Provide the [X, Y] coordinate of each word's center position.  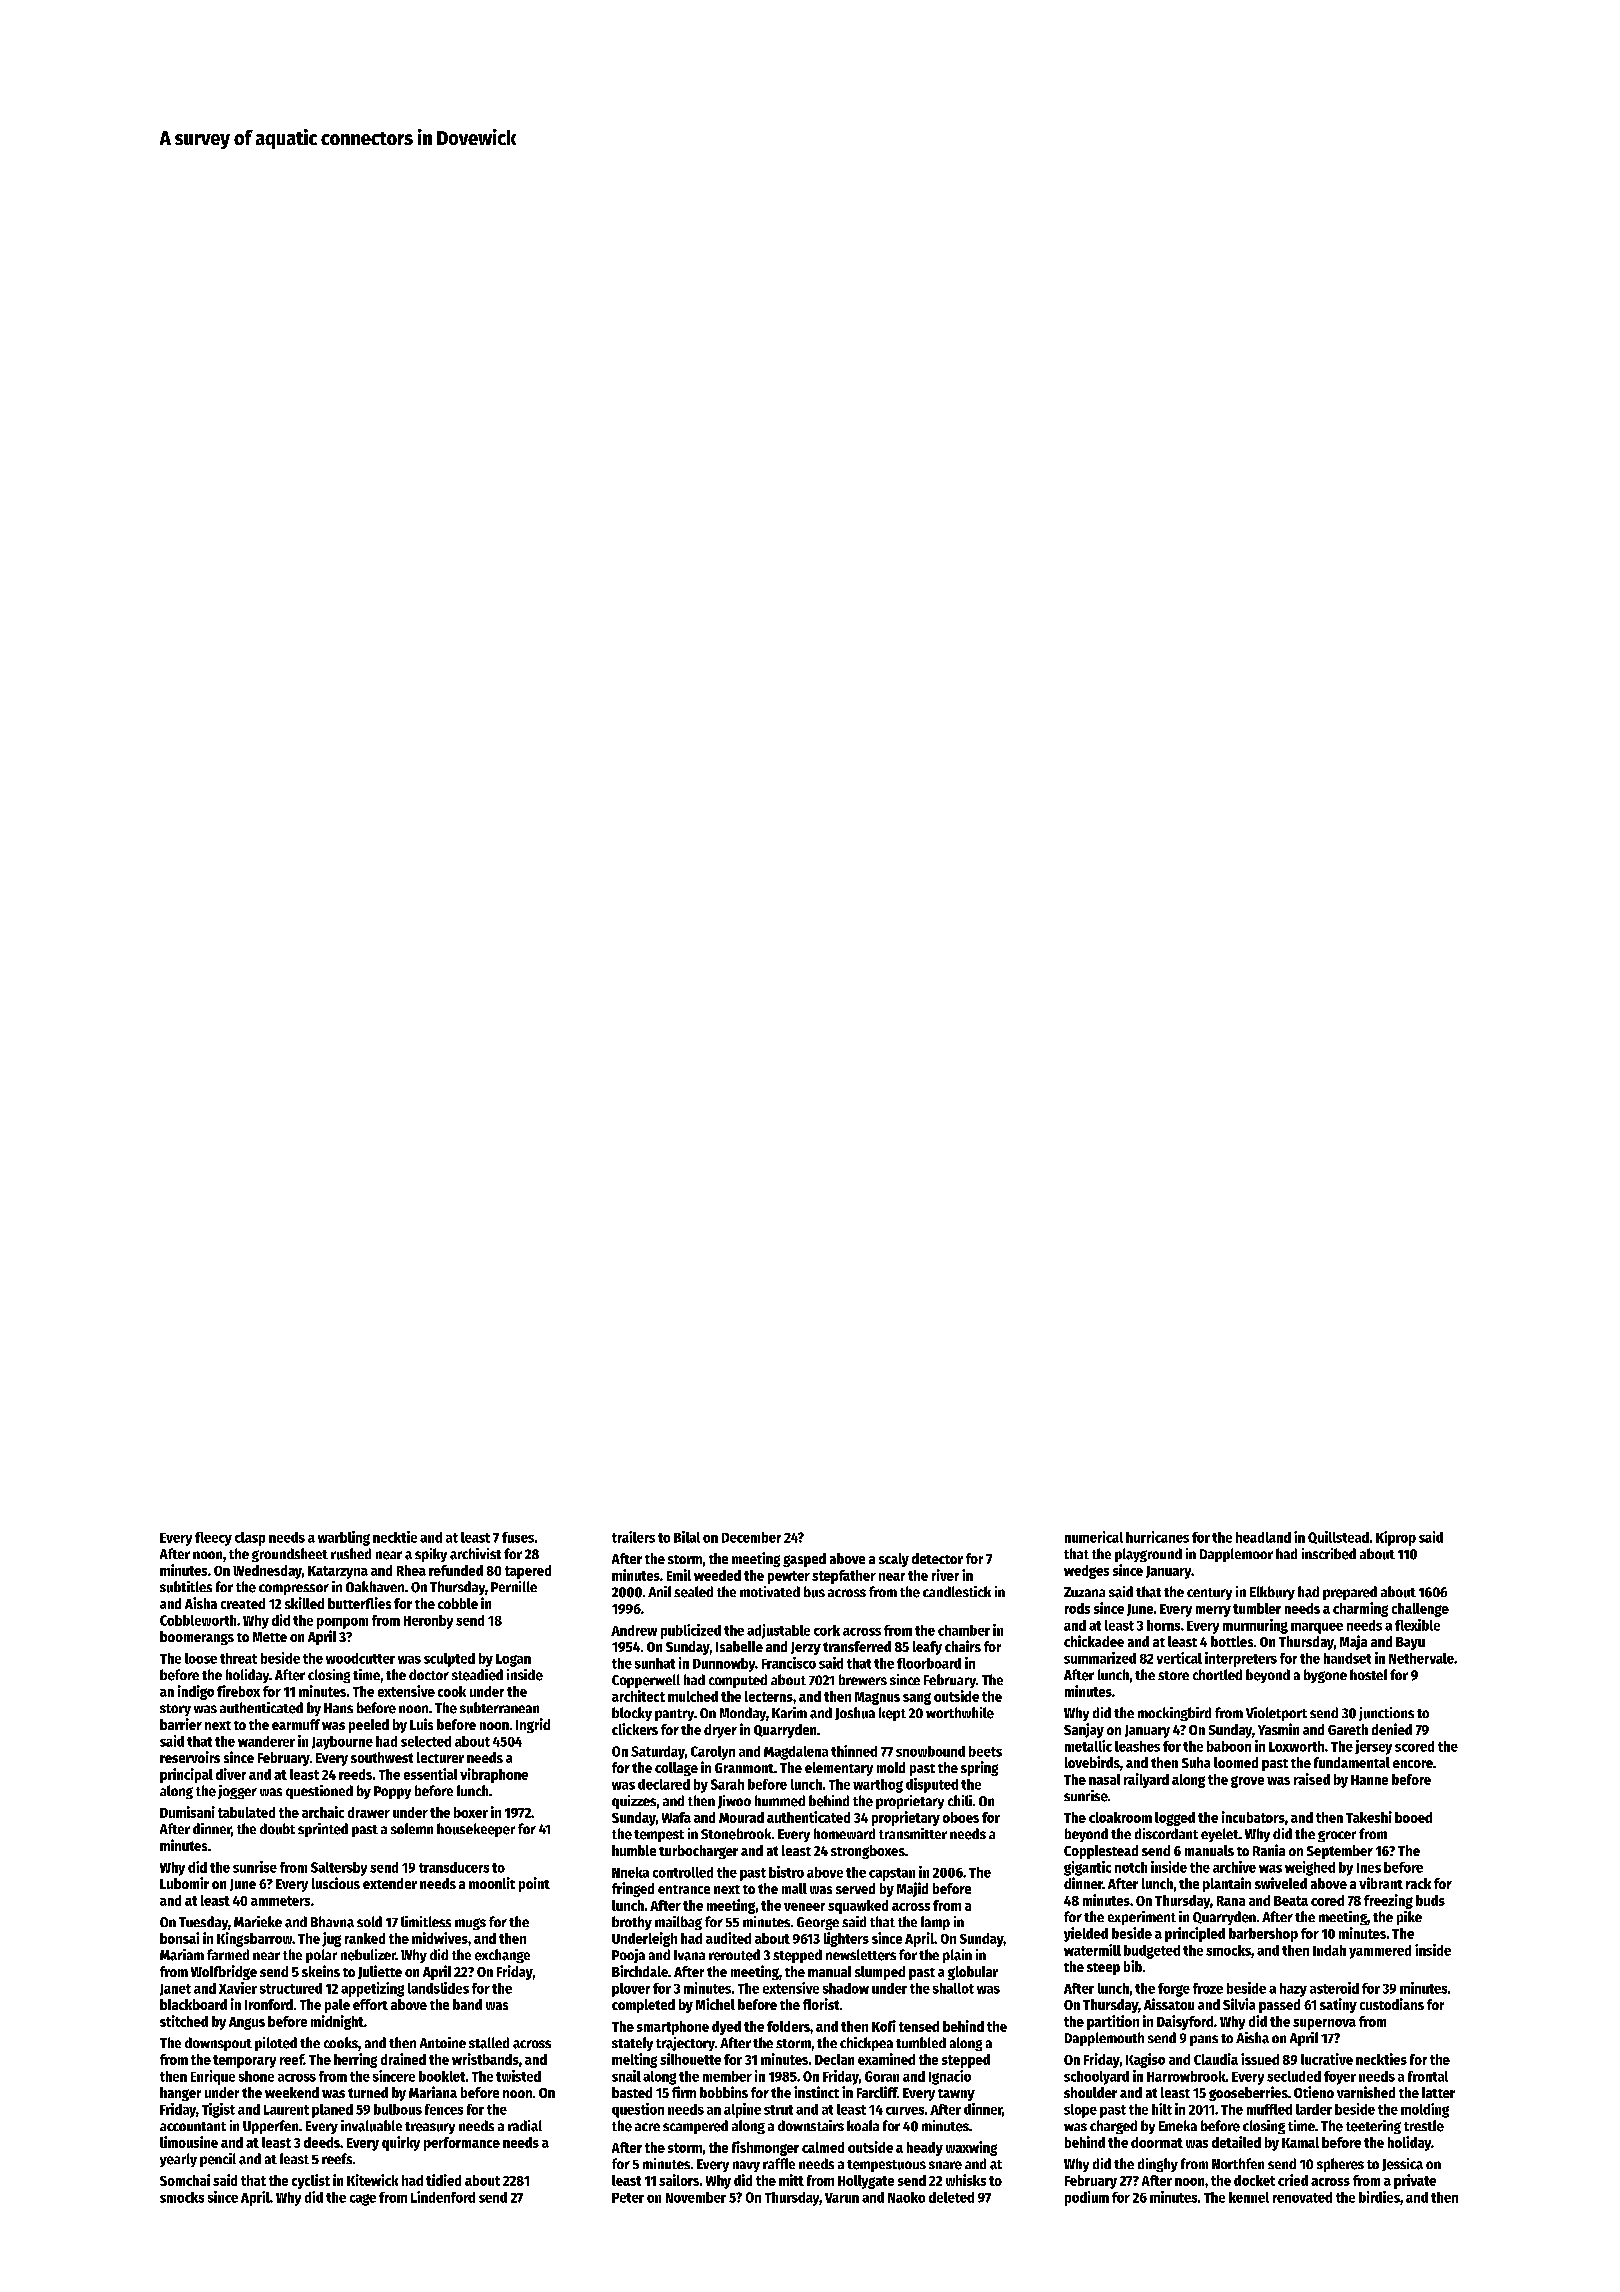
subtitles [186, 1587]
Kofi [884, 2026]
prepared [1350, 1593]
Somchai [185, 2180]
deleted [951, 2197]
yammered [1380, 1952]
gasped [804, 1560]
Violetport [1276, 1714]
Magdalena [796, 1753]
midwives [440, 1938]
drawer [369, 1812]
